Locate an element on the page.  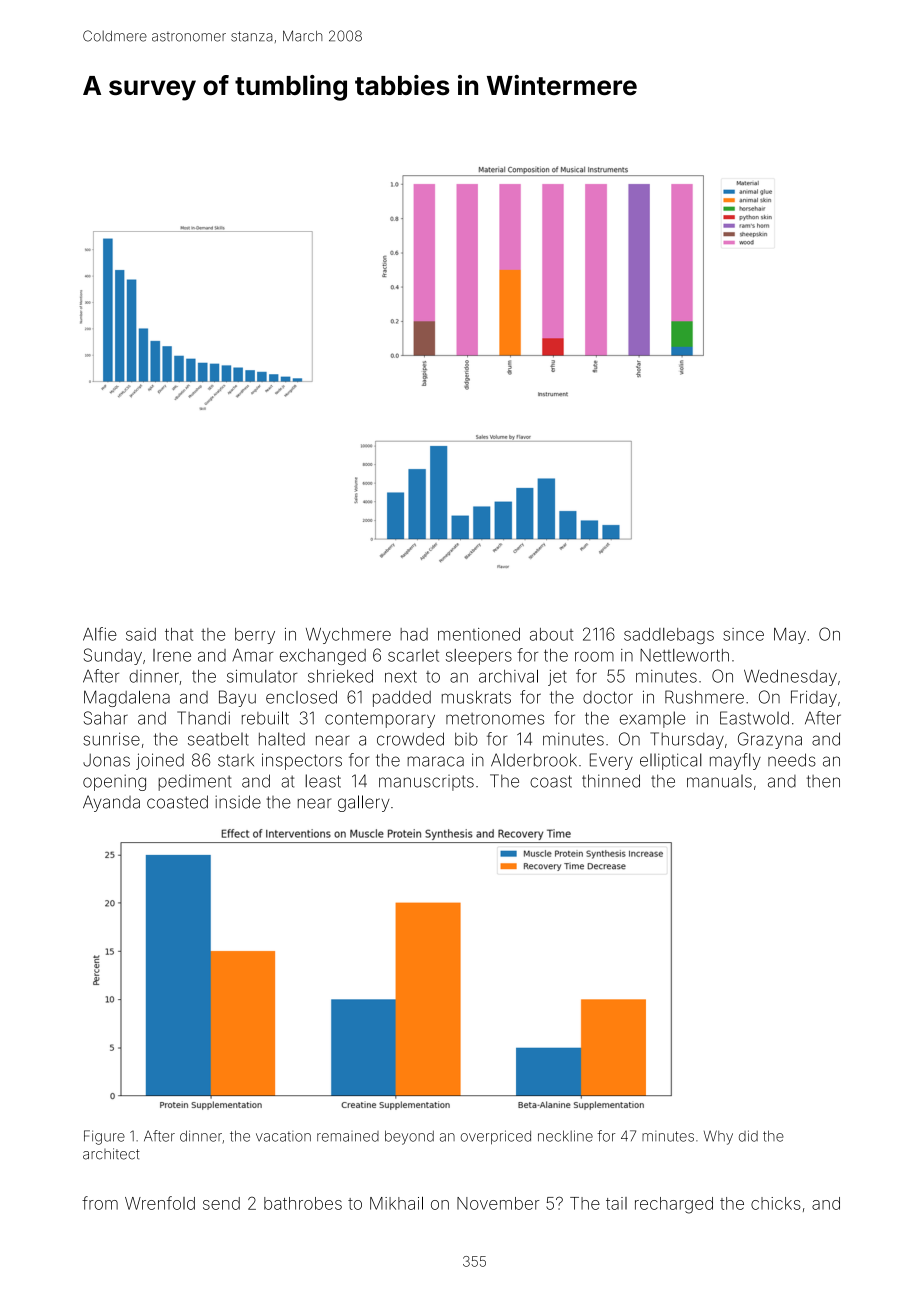
Mikhail is located at coordinates (396, 1203).
